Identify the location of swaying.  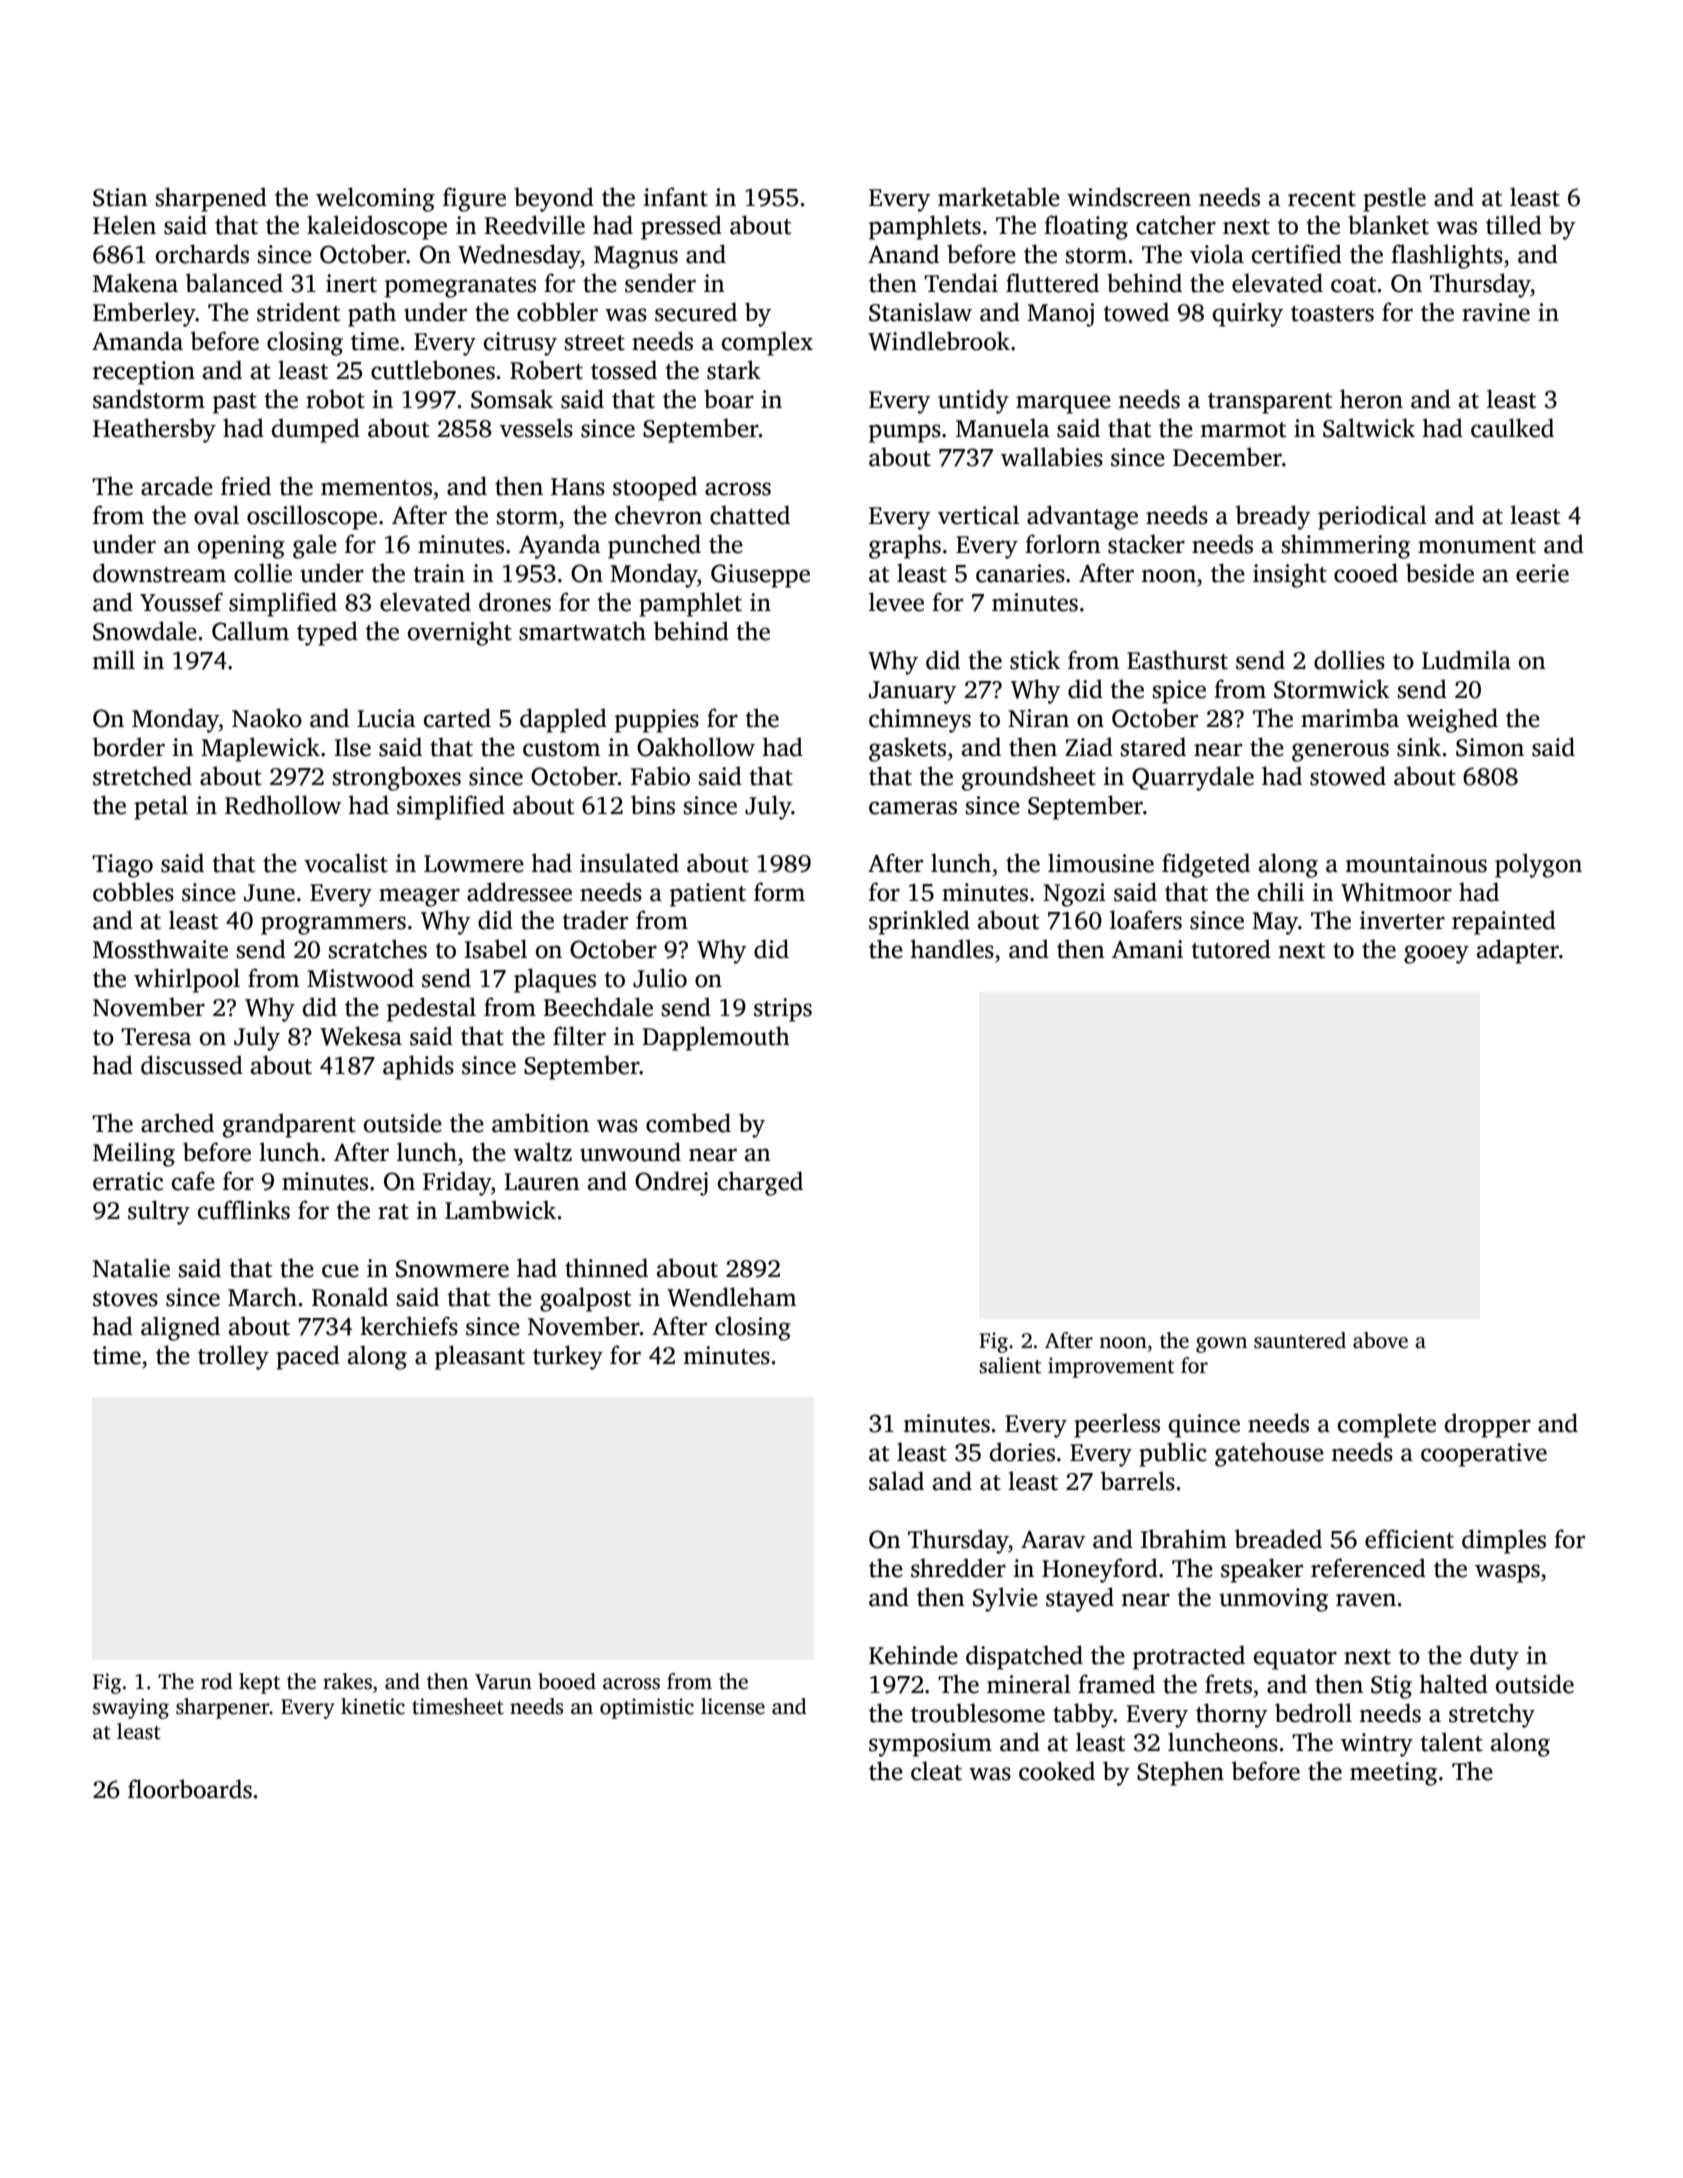
(131, 1708).
